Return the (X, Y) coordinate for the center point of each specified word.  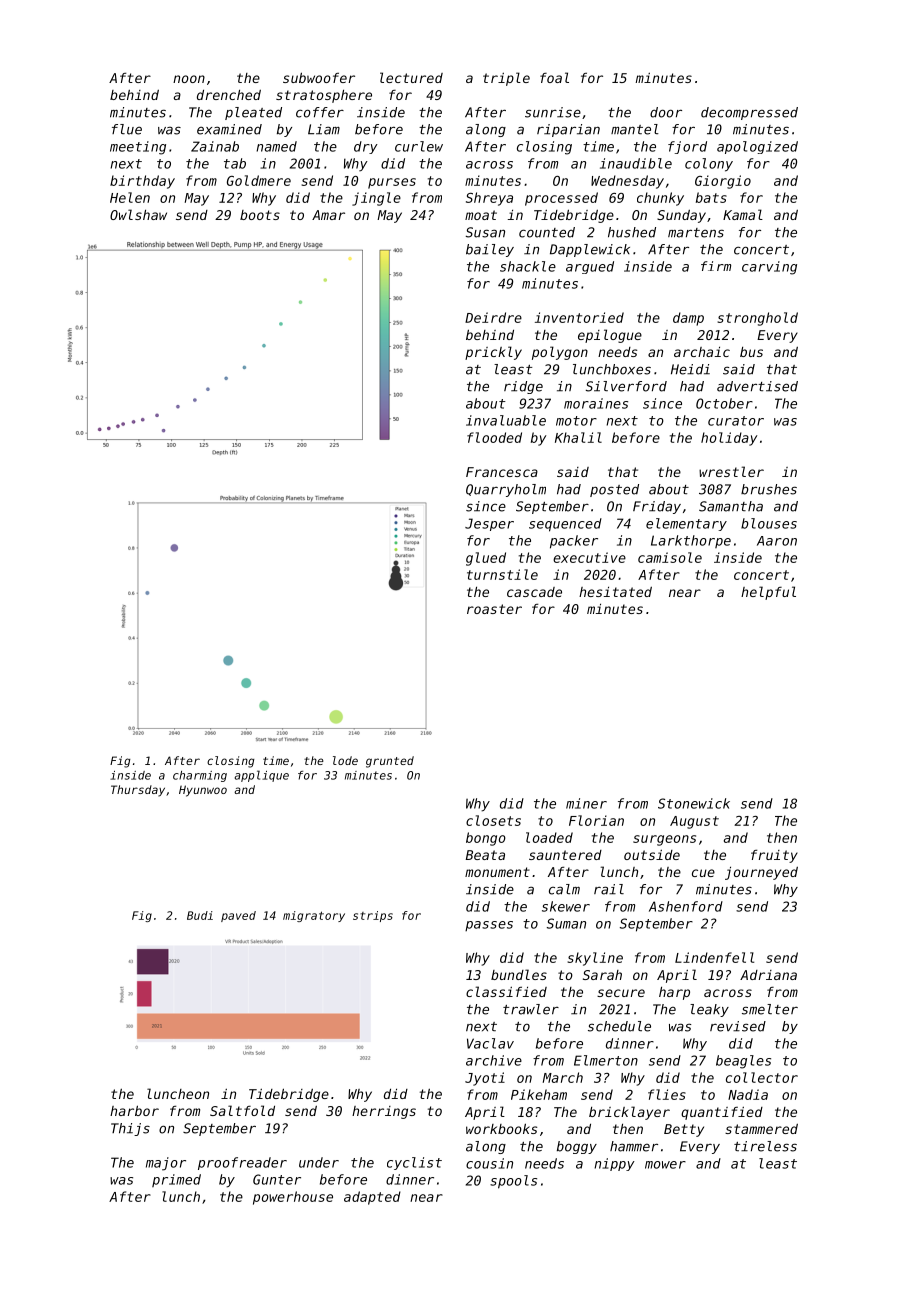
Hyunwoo (203, 791)
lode (345, 760)
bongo (486, 839)
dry (366, 147)
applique (262, 776)
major (166, 1164)
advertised (757, 386)
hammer (634, 1146)
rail (609, 889)
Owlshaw (138, 214)
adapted (372, 1198)
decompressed (749, 113)
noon (189, 79)
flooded (494, 437)
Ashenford (686, 906)
